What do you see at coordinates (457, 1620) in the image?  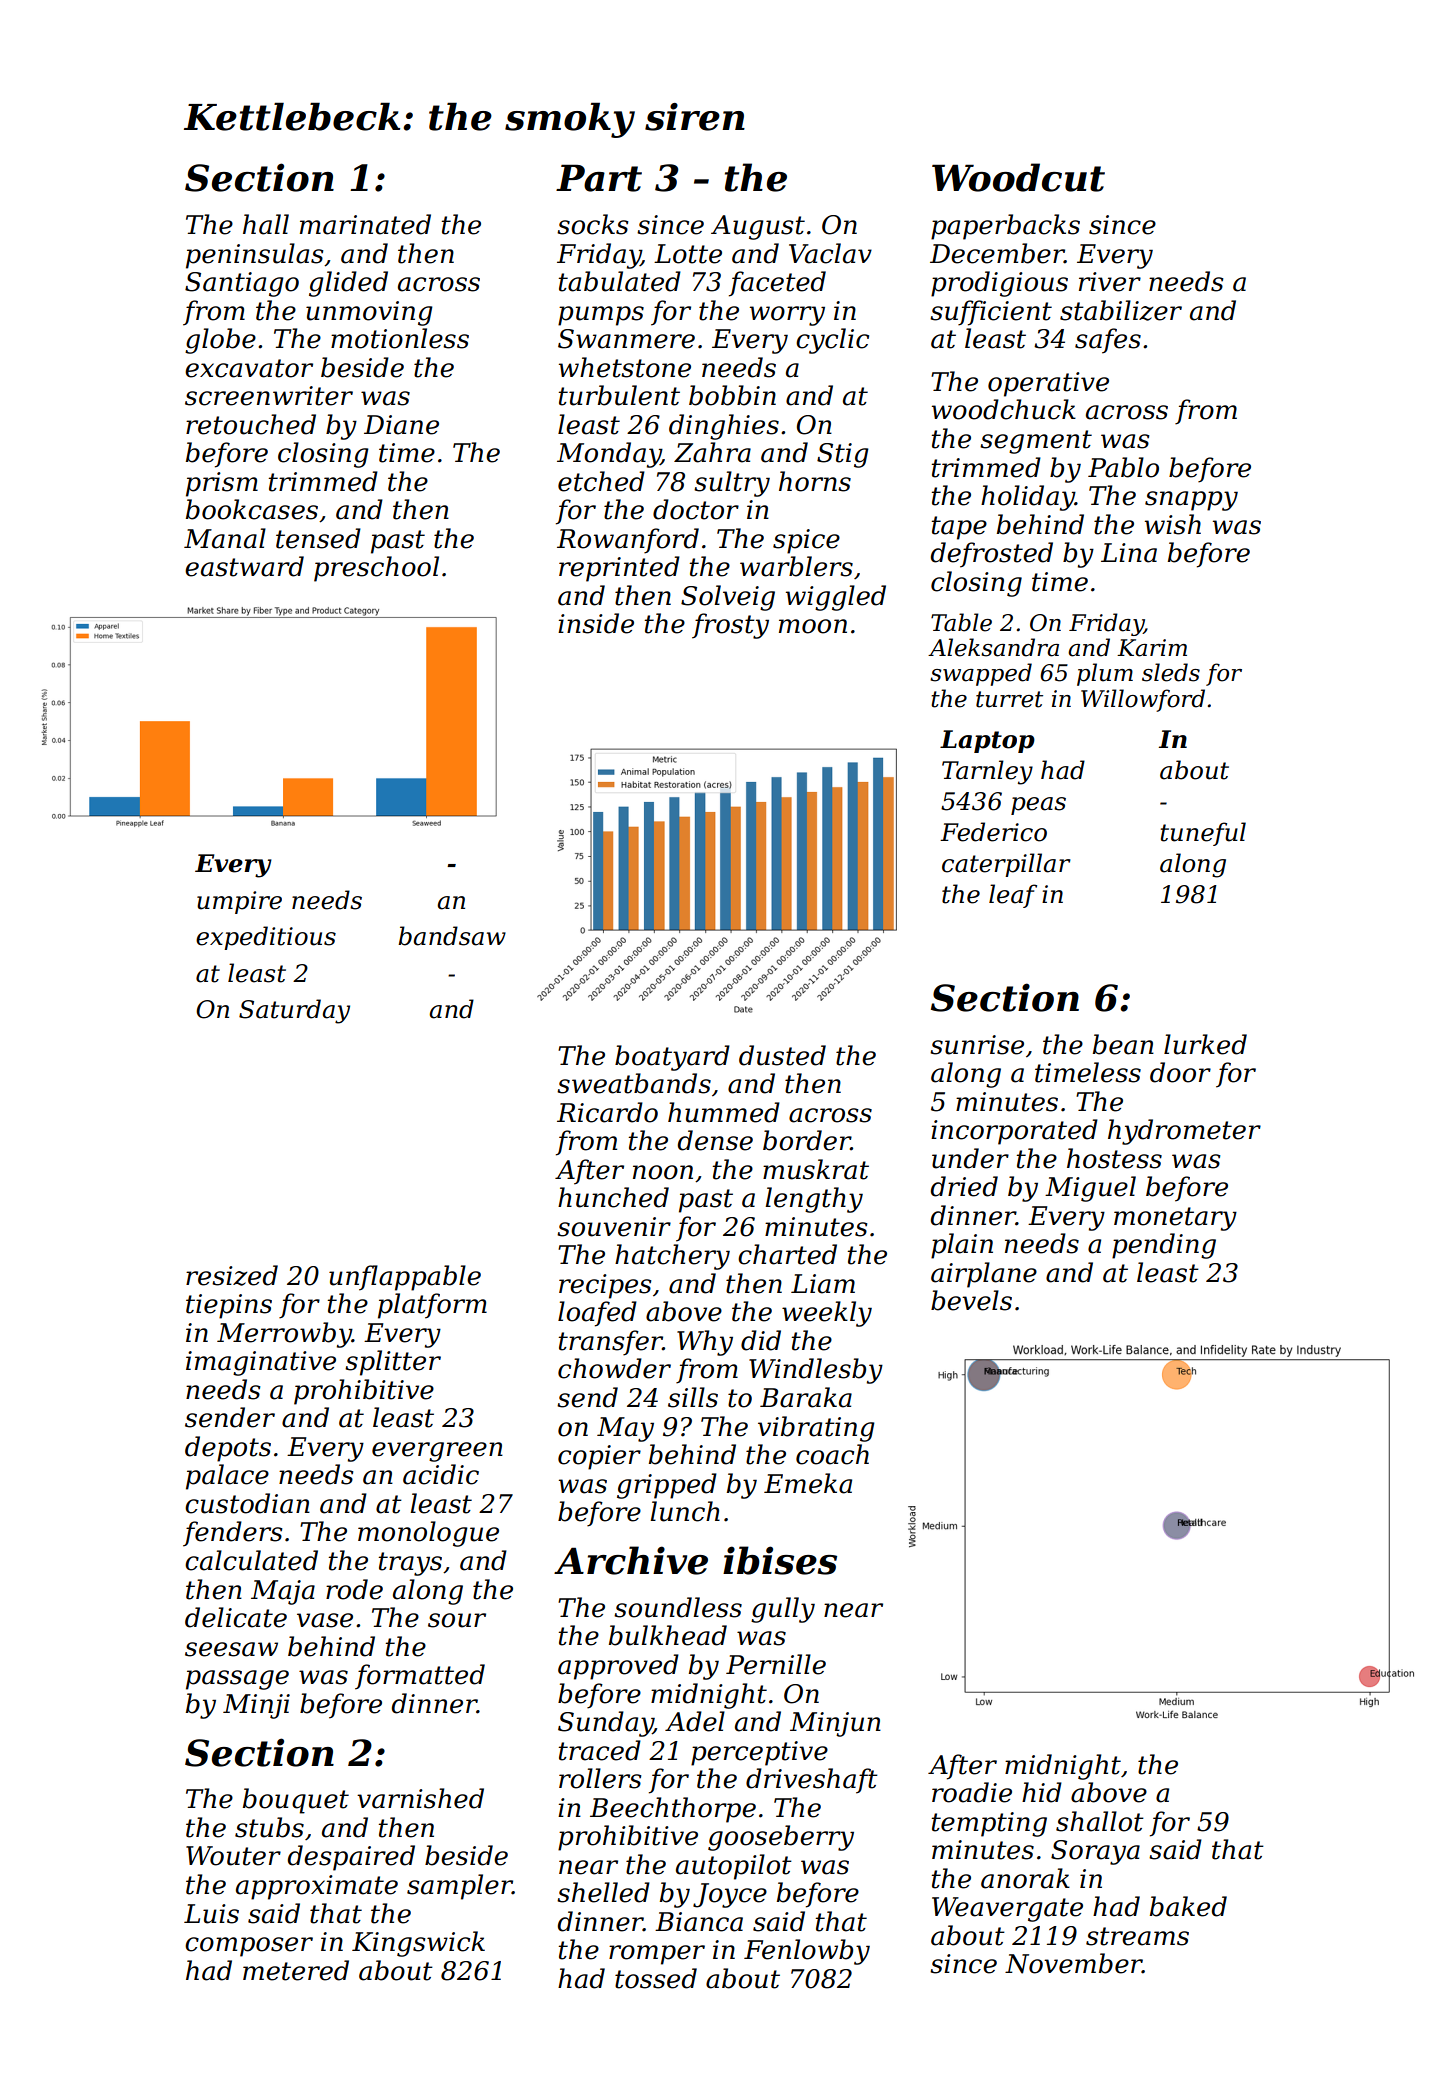 I see `sour` at bounding box center [457, 1620].
